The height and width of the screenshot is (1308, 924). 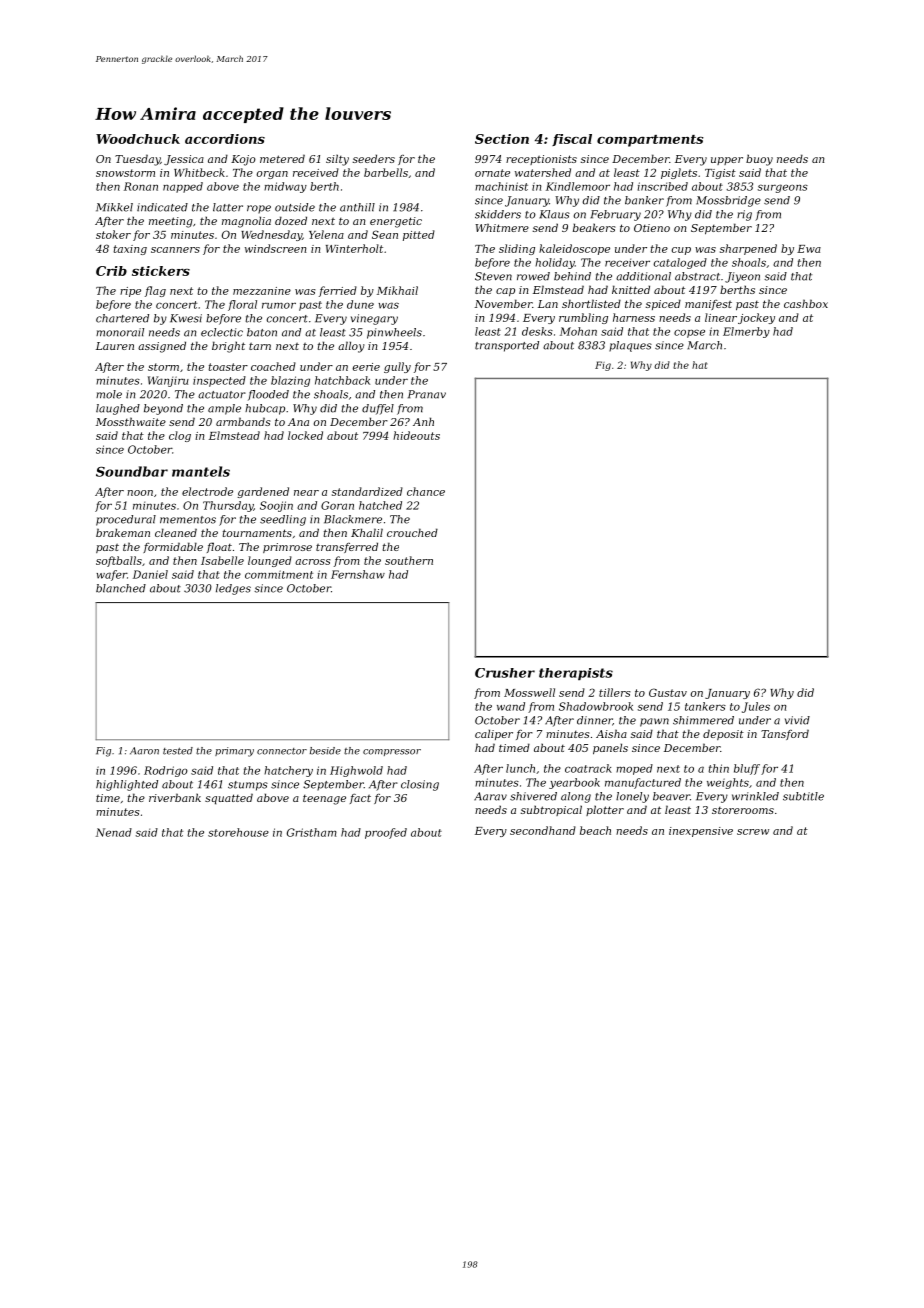 What do you see at coordinates (756, 707) in the screenshot?
I see `Jules` at bounding box center [756, 707].
